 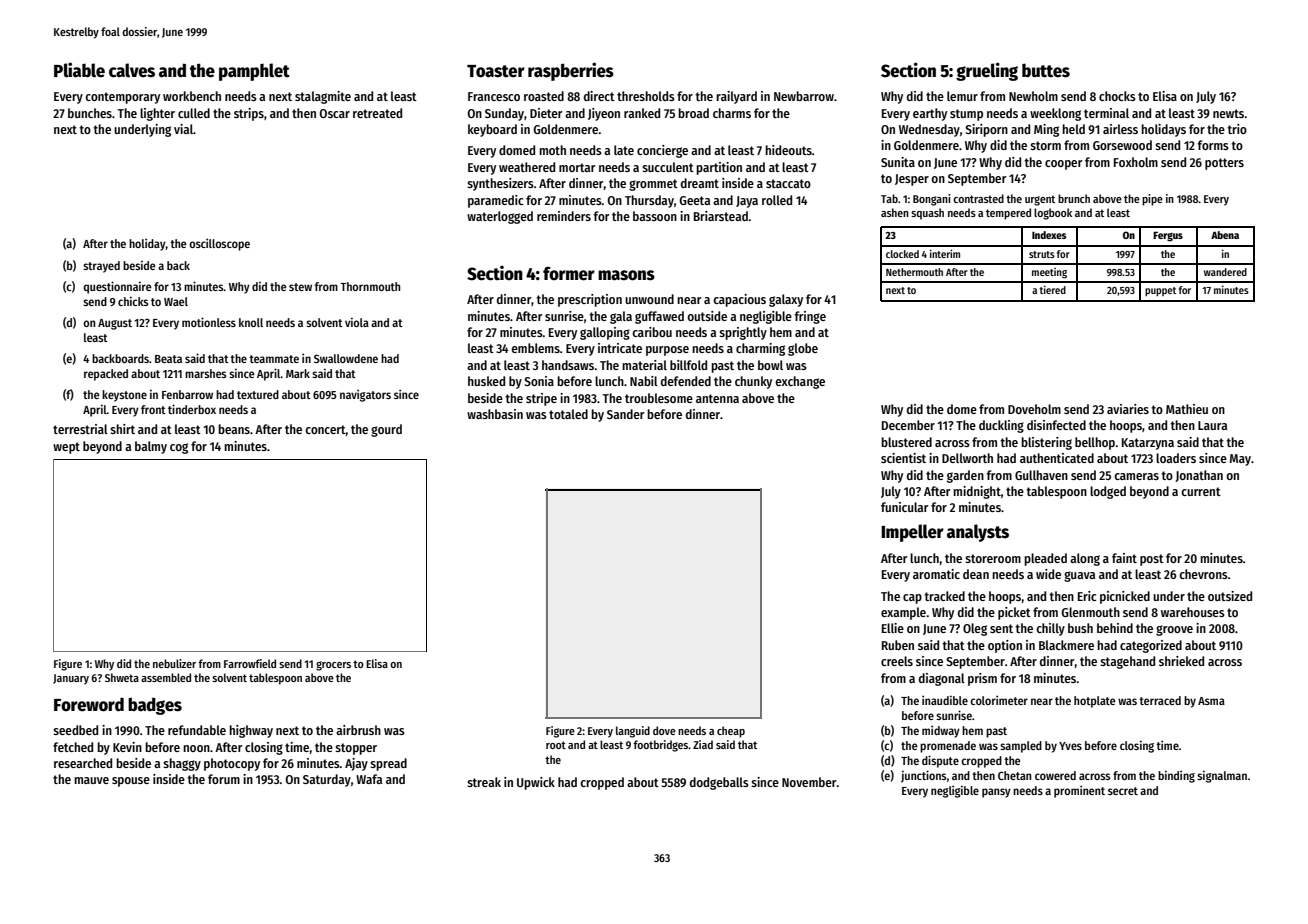 I want to click on November, so click(x=809, y=782).
